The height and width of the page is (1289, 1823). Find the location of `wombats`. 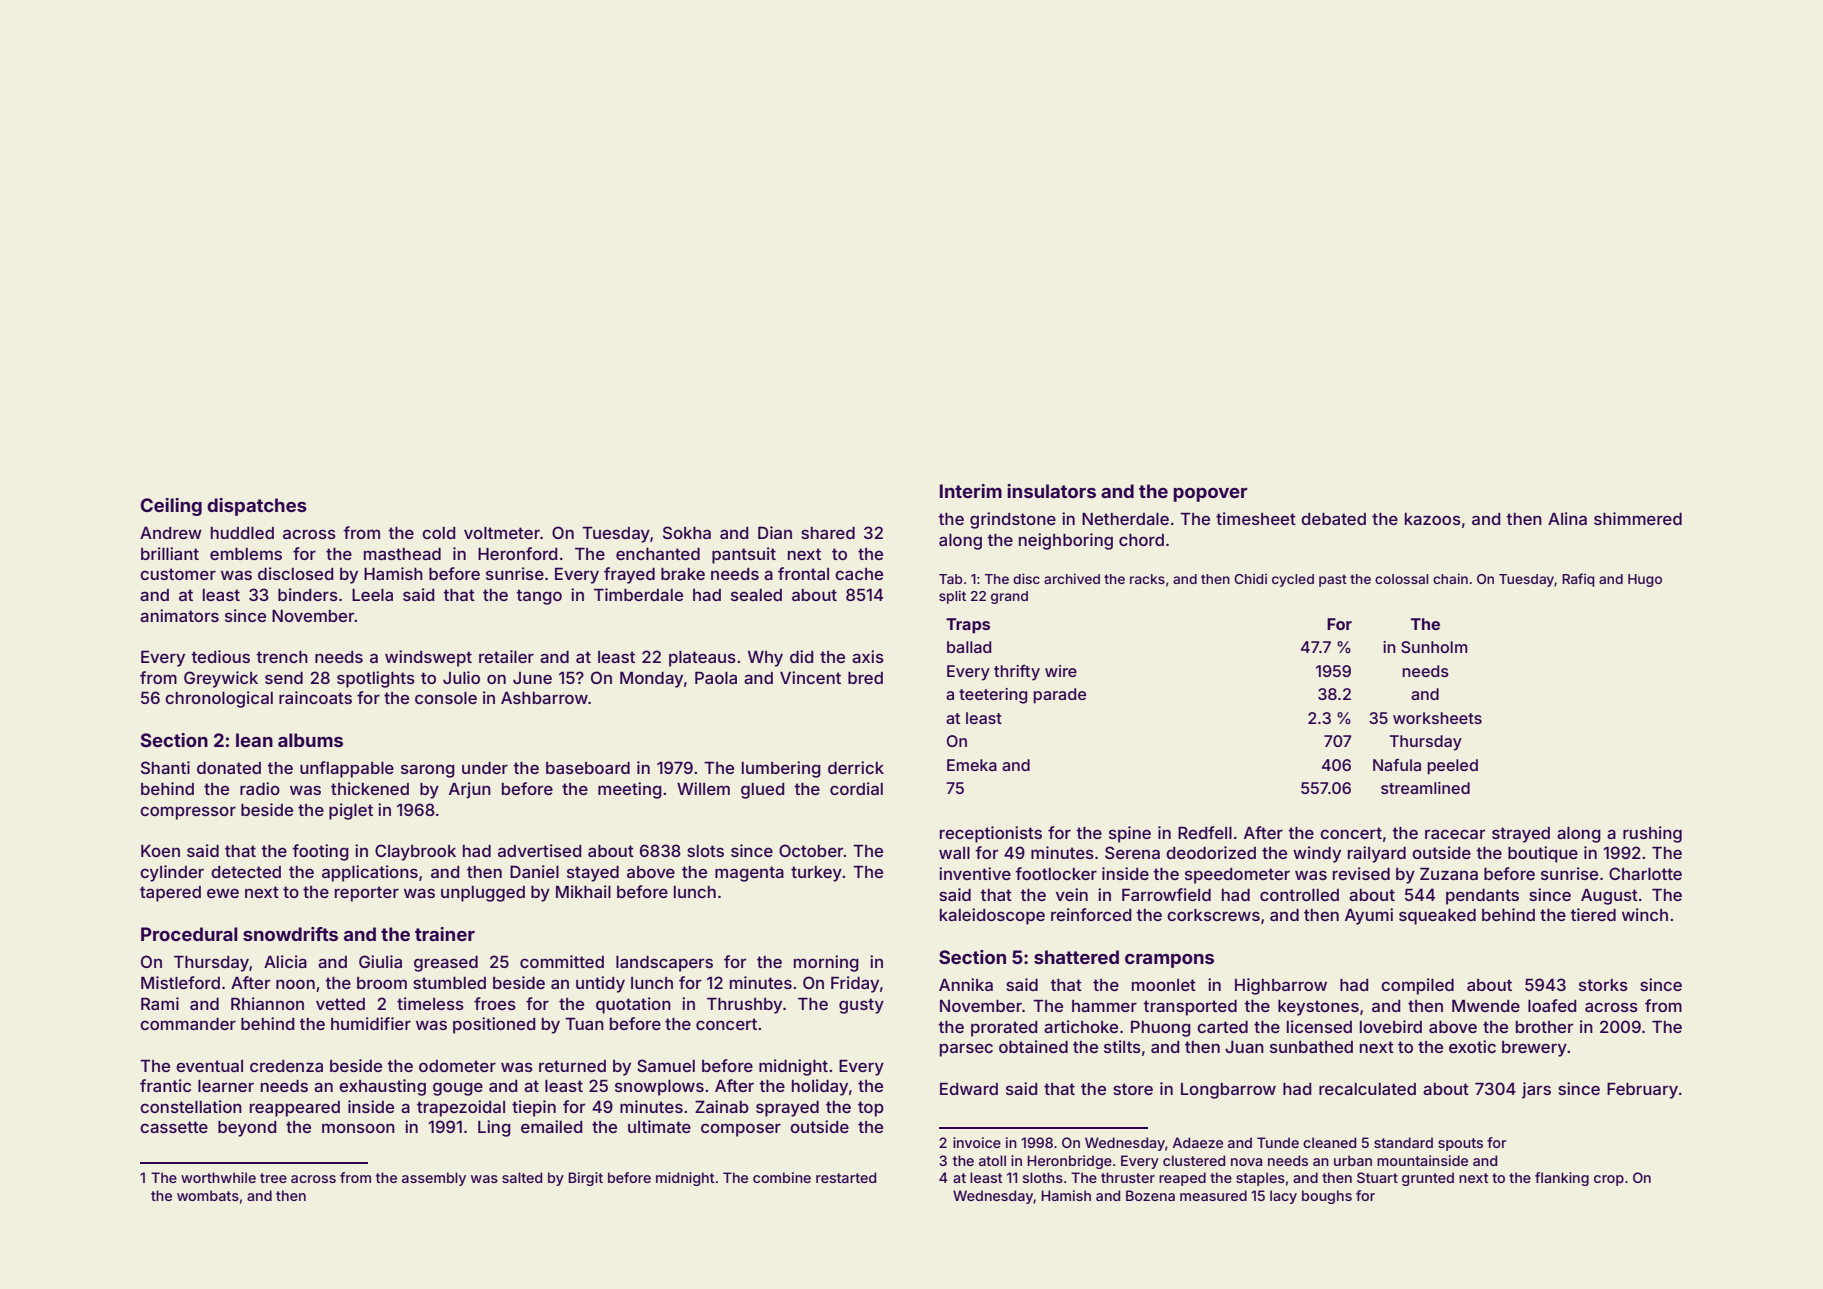

wombats is located at coordinates (208, 1195).
